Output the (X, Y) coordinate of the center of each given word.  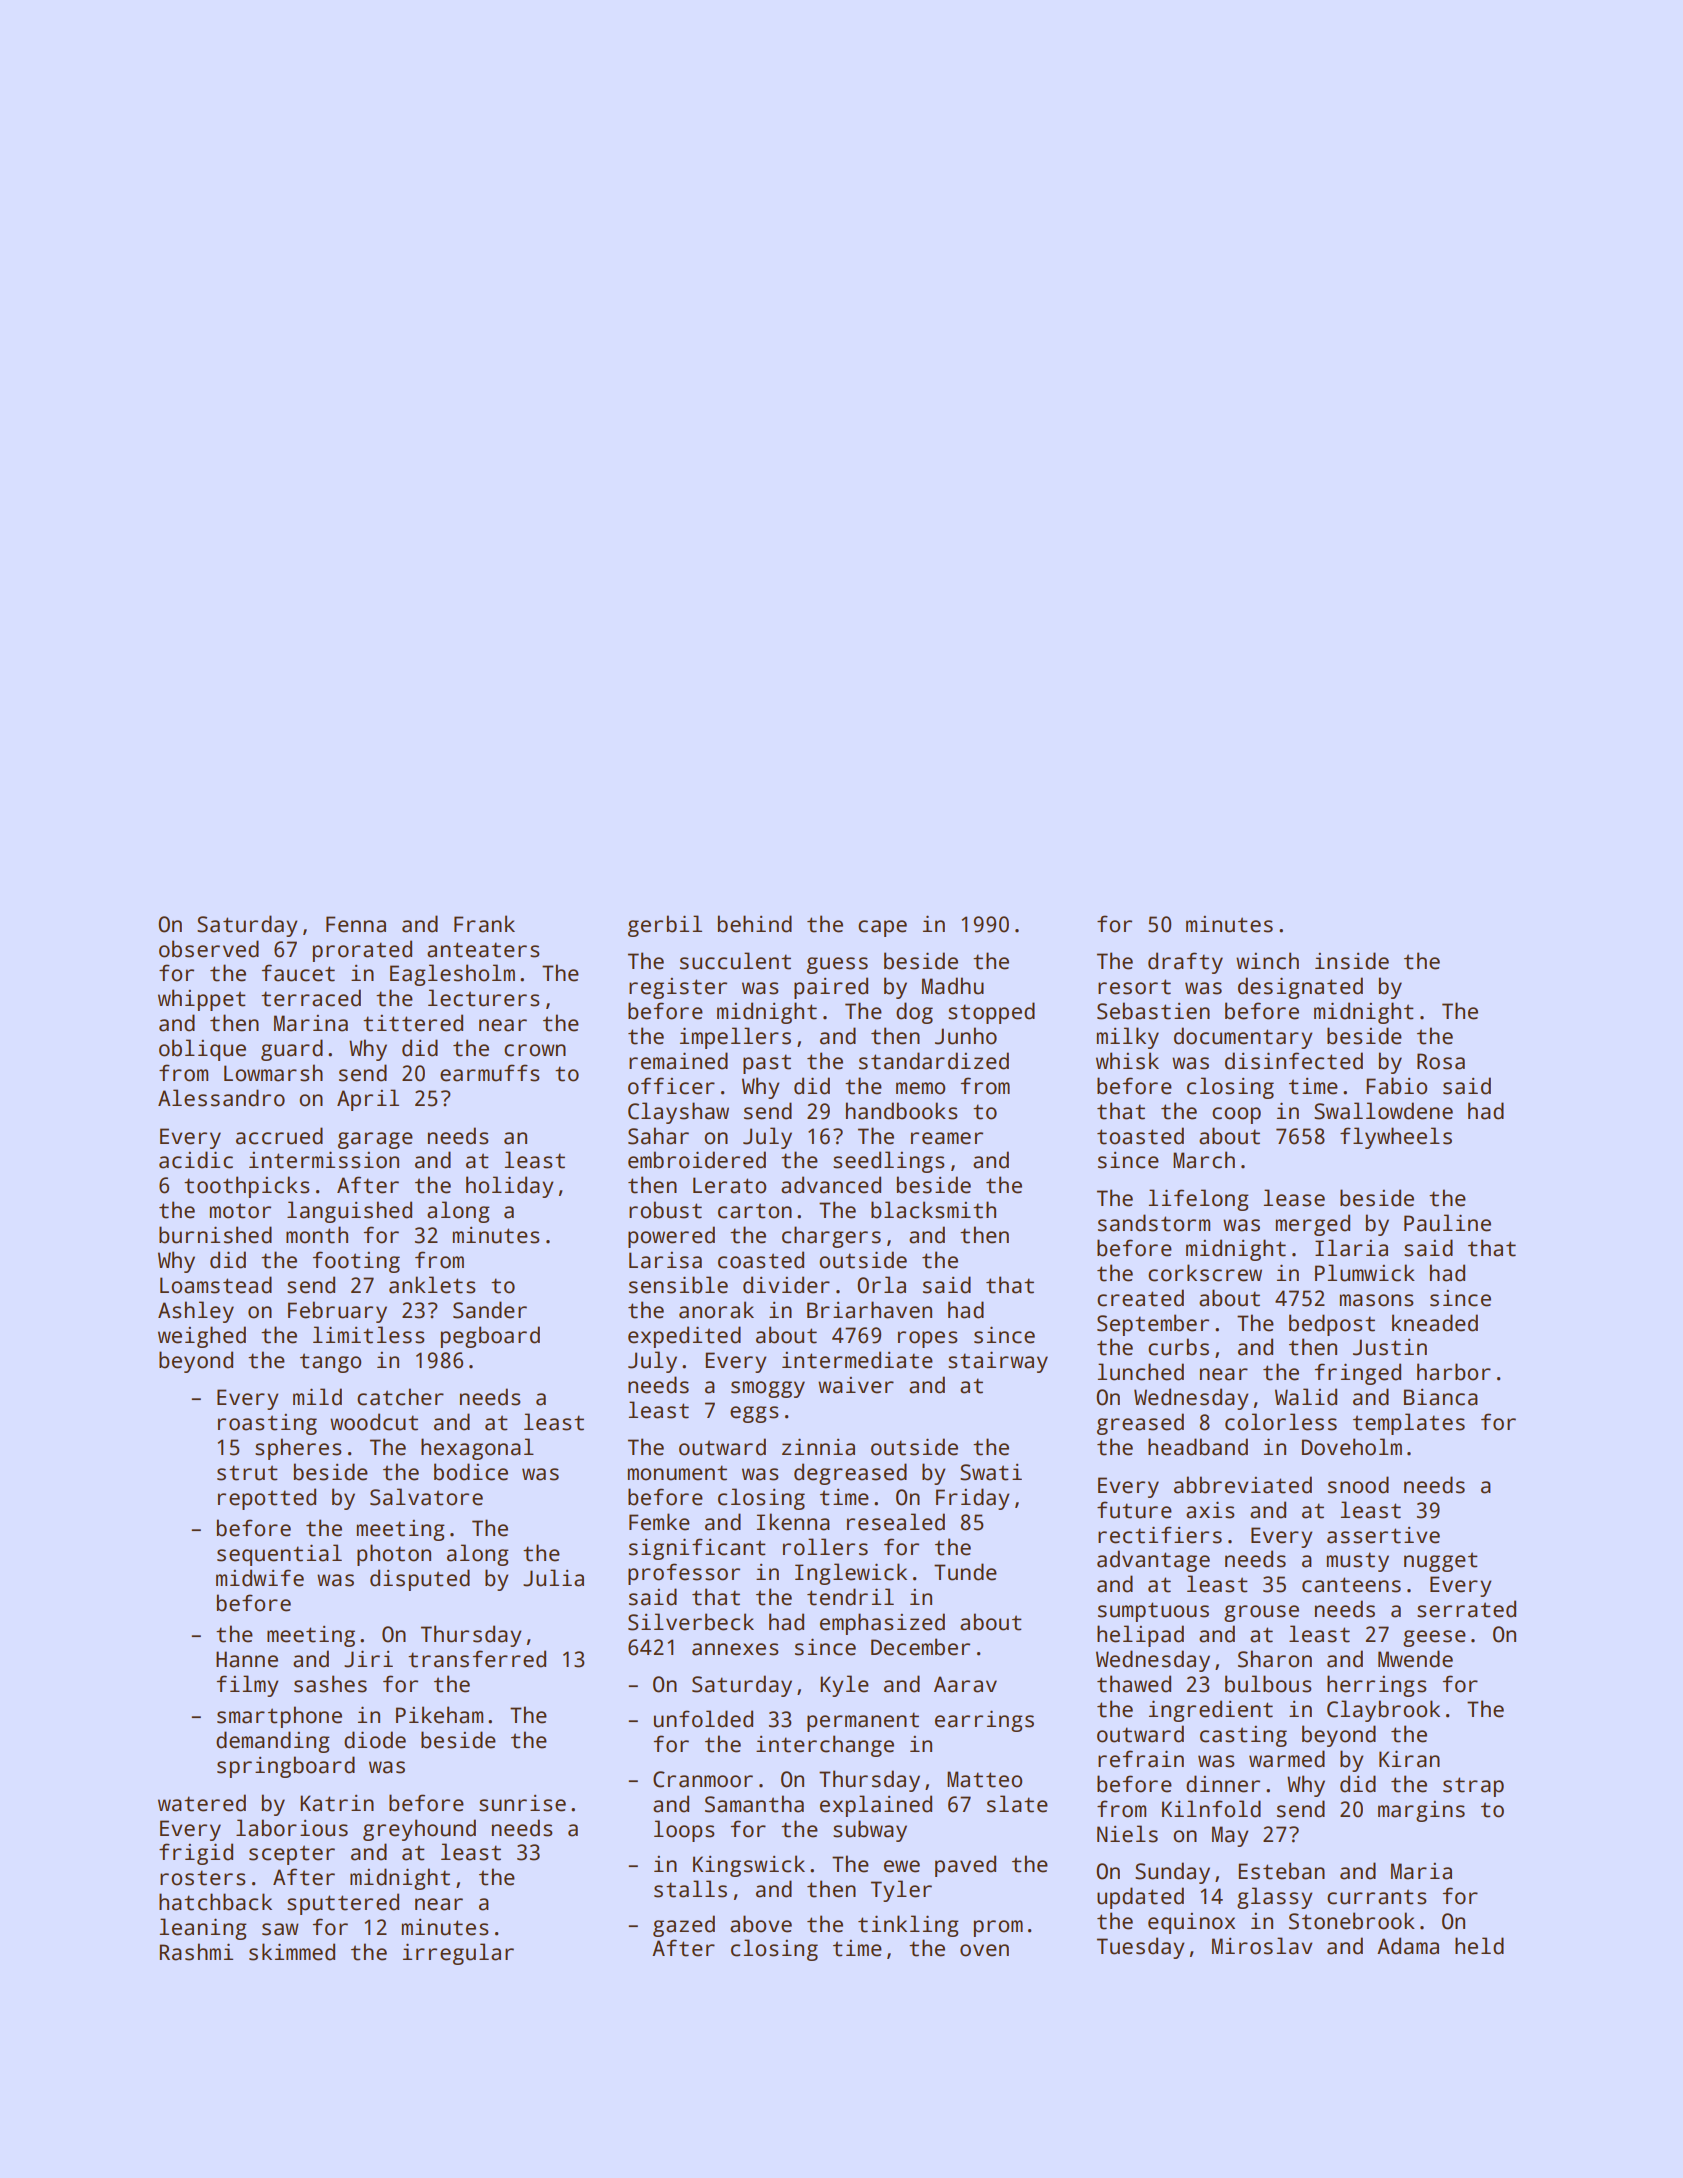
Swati (991, 1472)
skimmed (292, 1952)
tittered (413, 1023)
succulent (735, 961)
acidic (196, 1160)
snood (1358, 1485)
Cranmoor (703, 1779)
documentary (1243, 1038)
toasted (1140, 1136)
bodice (471, 1472)
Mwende (1415, 1659)
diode (375, 1740)
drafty (1185, 963)
